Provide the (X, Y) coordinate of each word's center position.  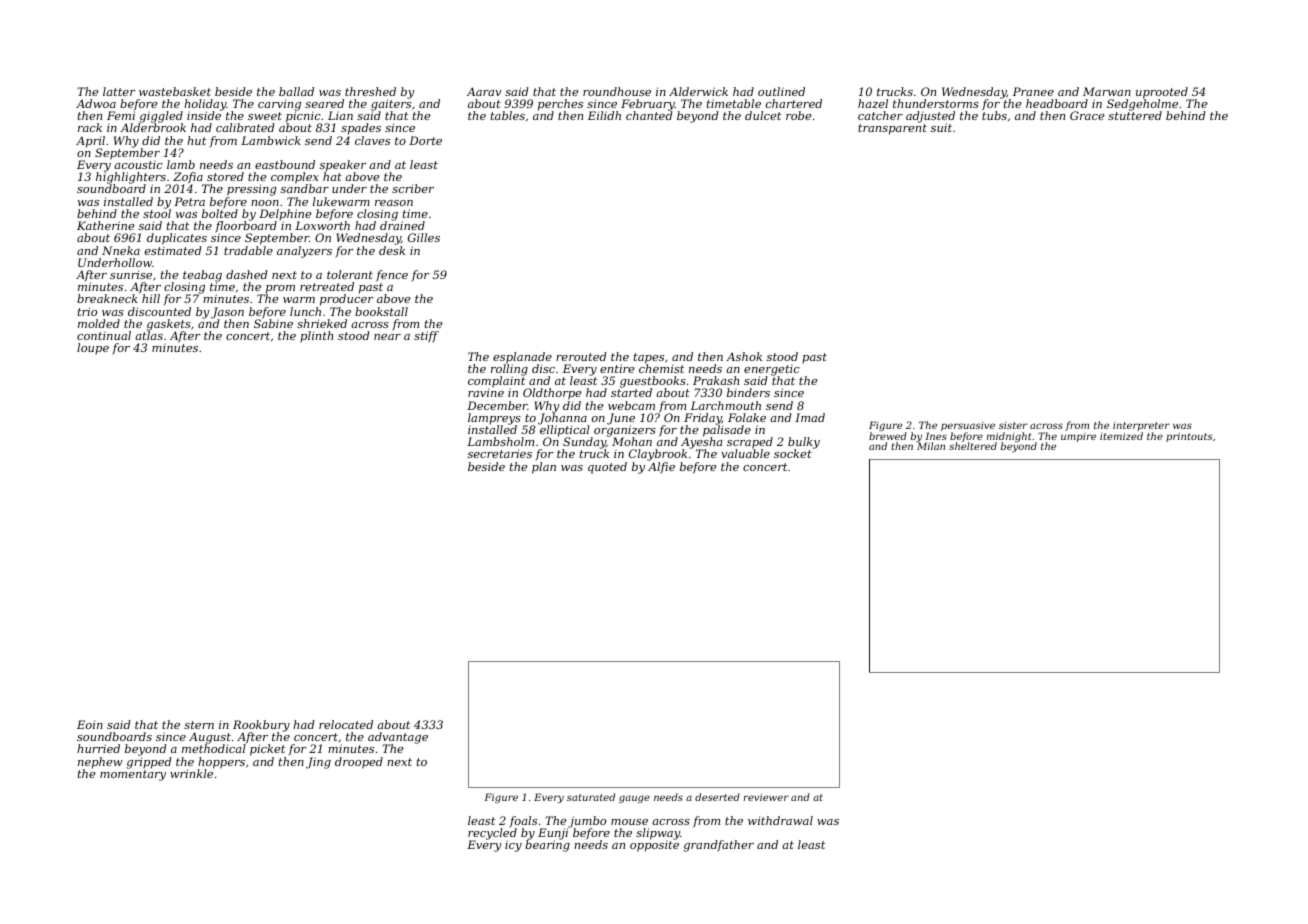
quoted (607, 468)
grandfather (719, 846)
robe (799, 115)
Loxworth (322, 225)
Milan (931, 446)
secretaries (500, 453)
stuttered (1135, 115)
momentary (133, 775)
